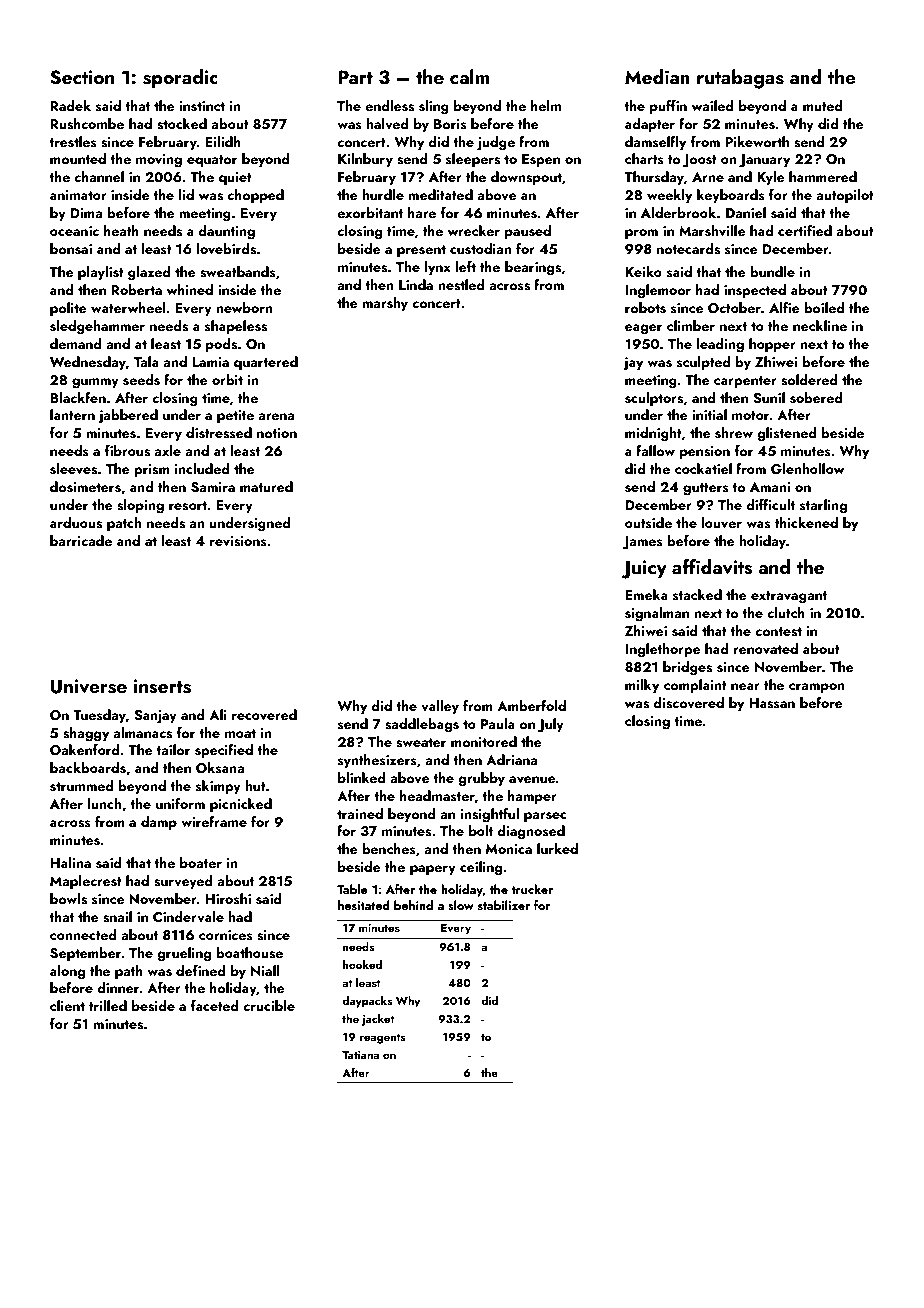 This document has height=1308, width=924. Describe the element at coordinates (89, 686) in the document. I see `Universe` at that location.
